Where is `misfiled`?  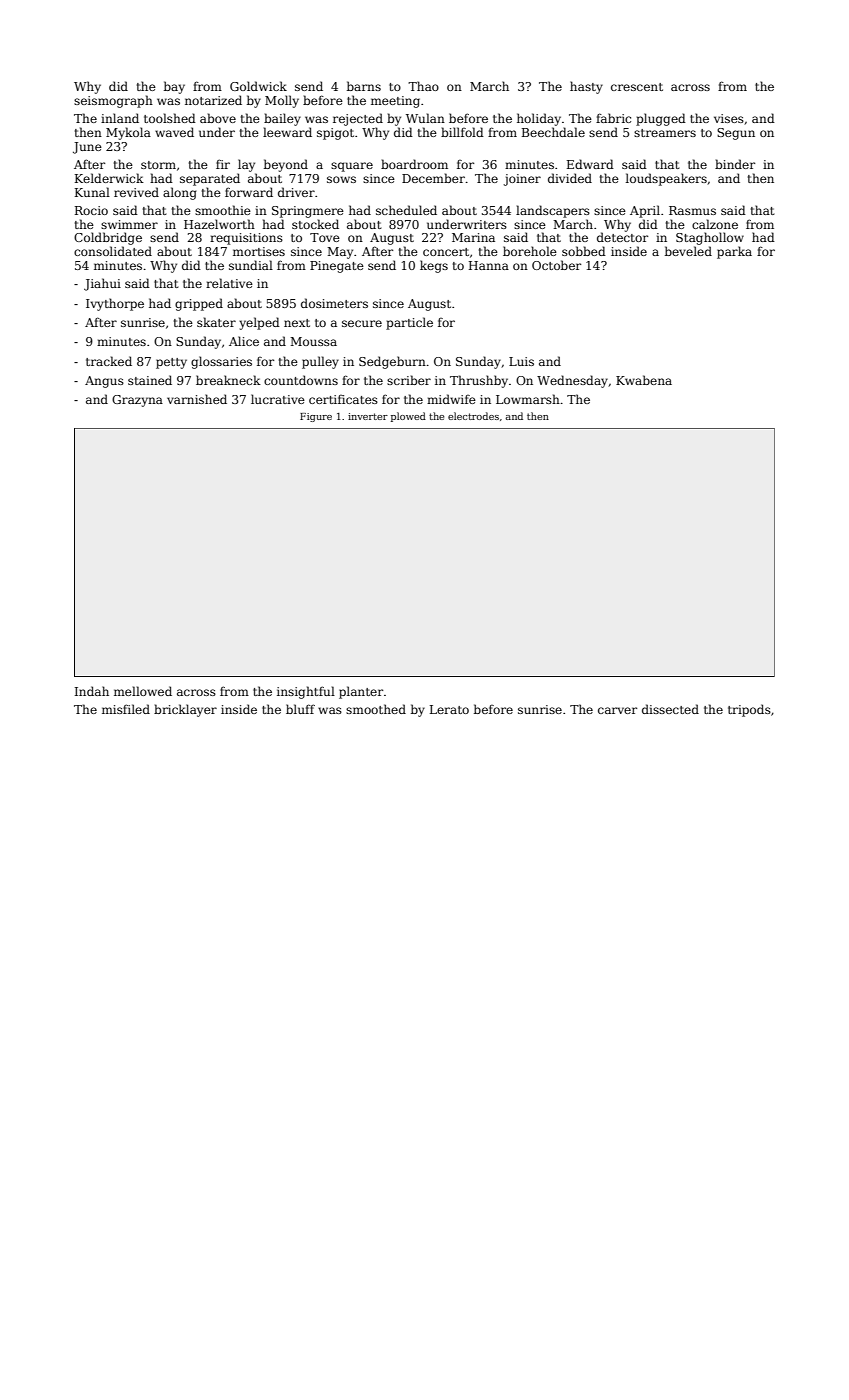 misfiled is located at coordinates (126, 709).
